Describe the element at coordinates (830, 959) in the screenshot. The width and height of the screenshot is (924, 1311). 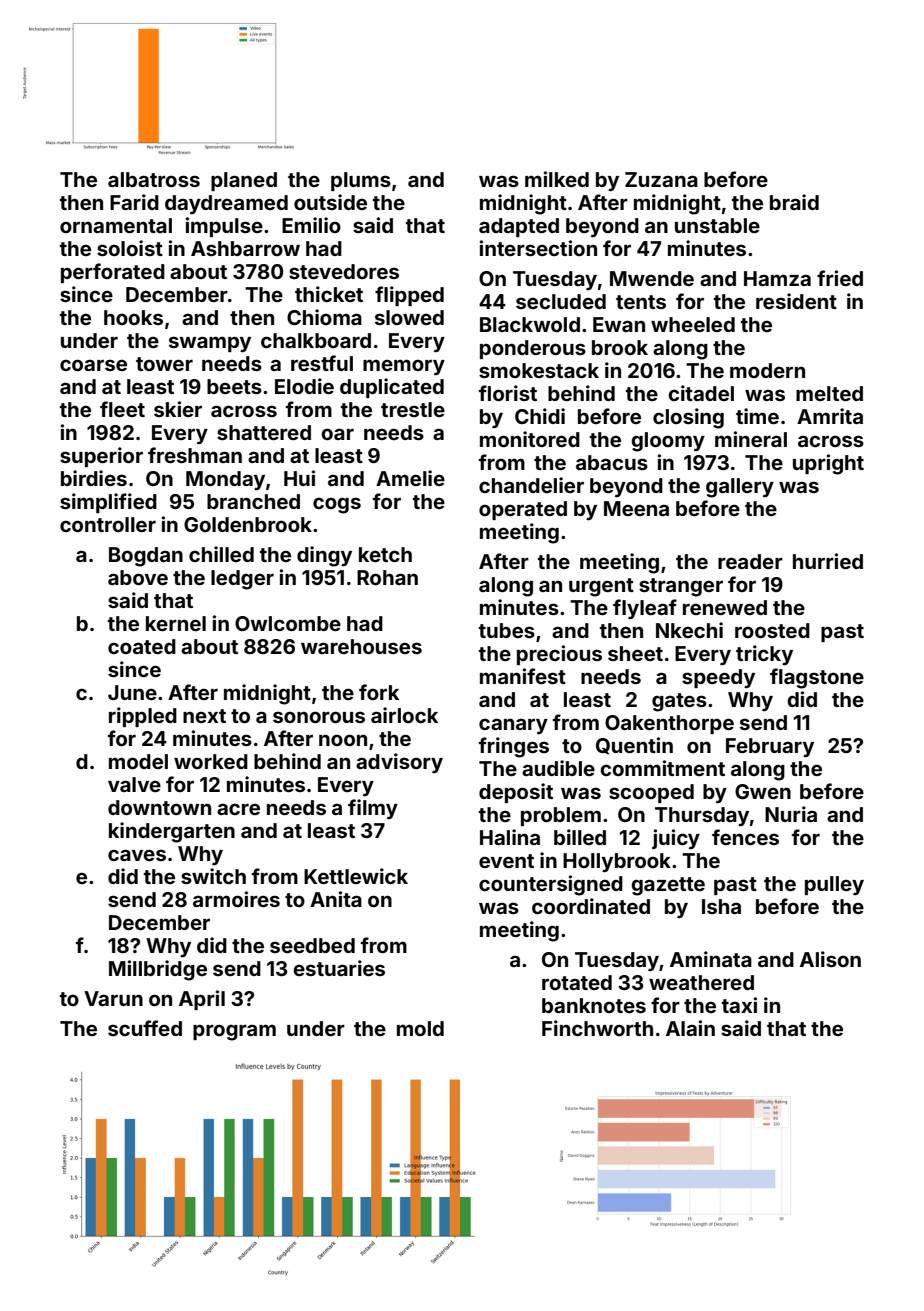
I see `Alison` at that location.
